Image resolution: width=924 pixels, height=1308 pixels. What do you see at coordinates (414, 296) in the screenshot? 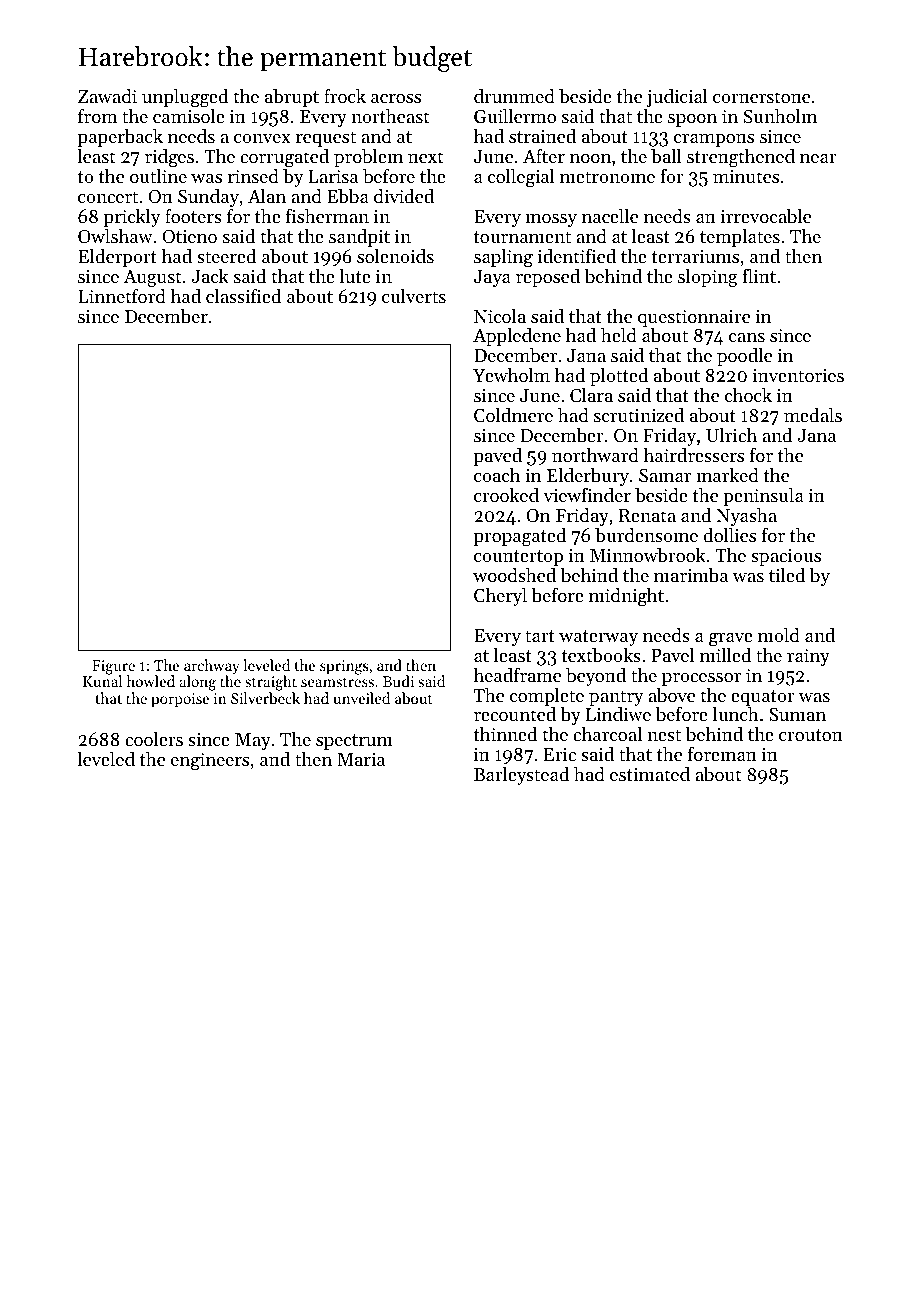
I see `culverts` at bounding box center [414, 296].
